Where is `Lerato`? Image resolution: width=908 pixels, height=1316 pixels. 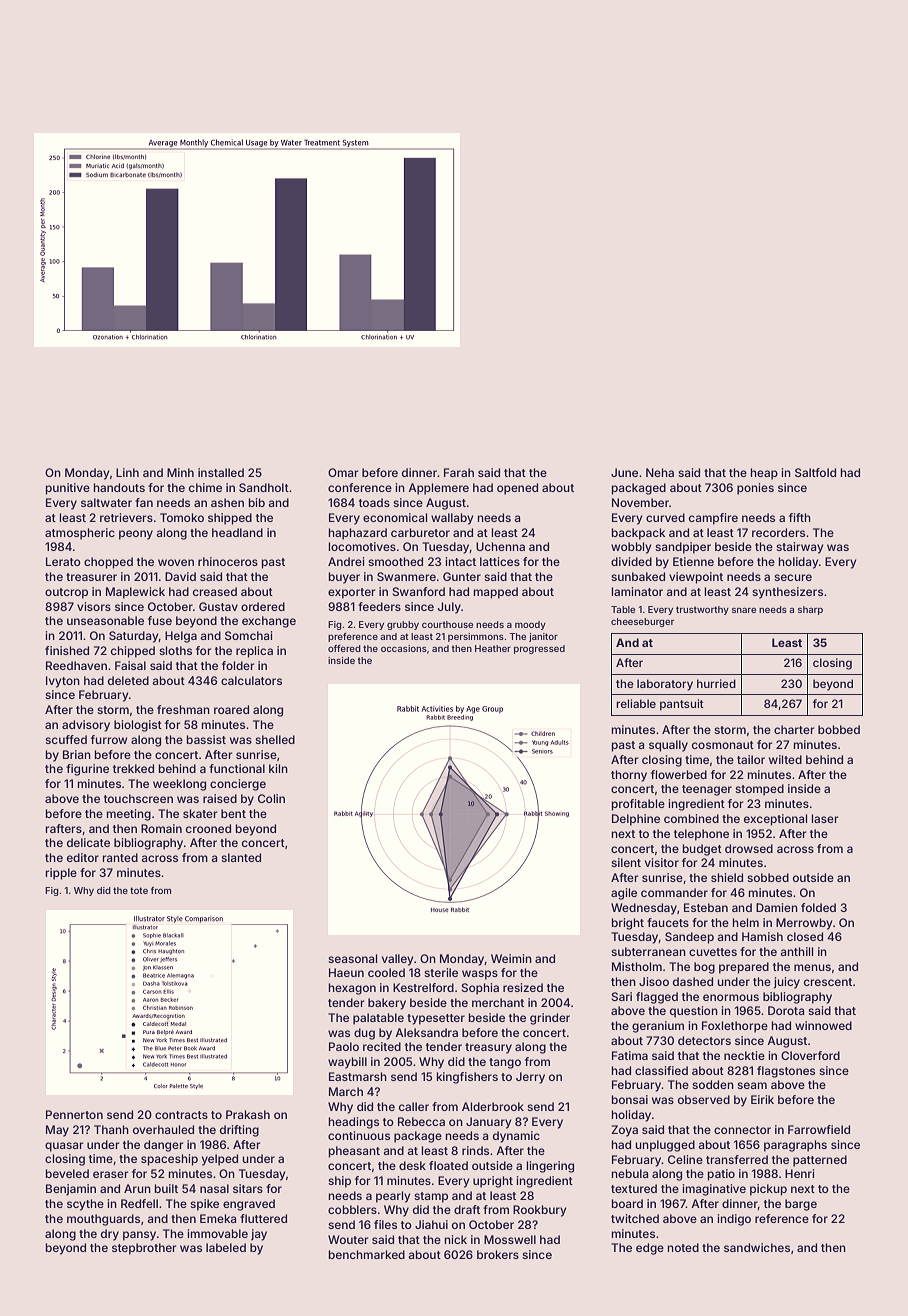
Lerato is located at coordinates (63, 561).
